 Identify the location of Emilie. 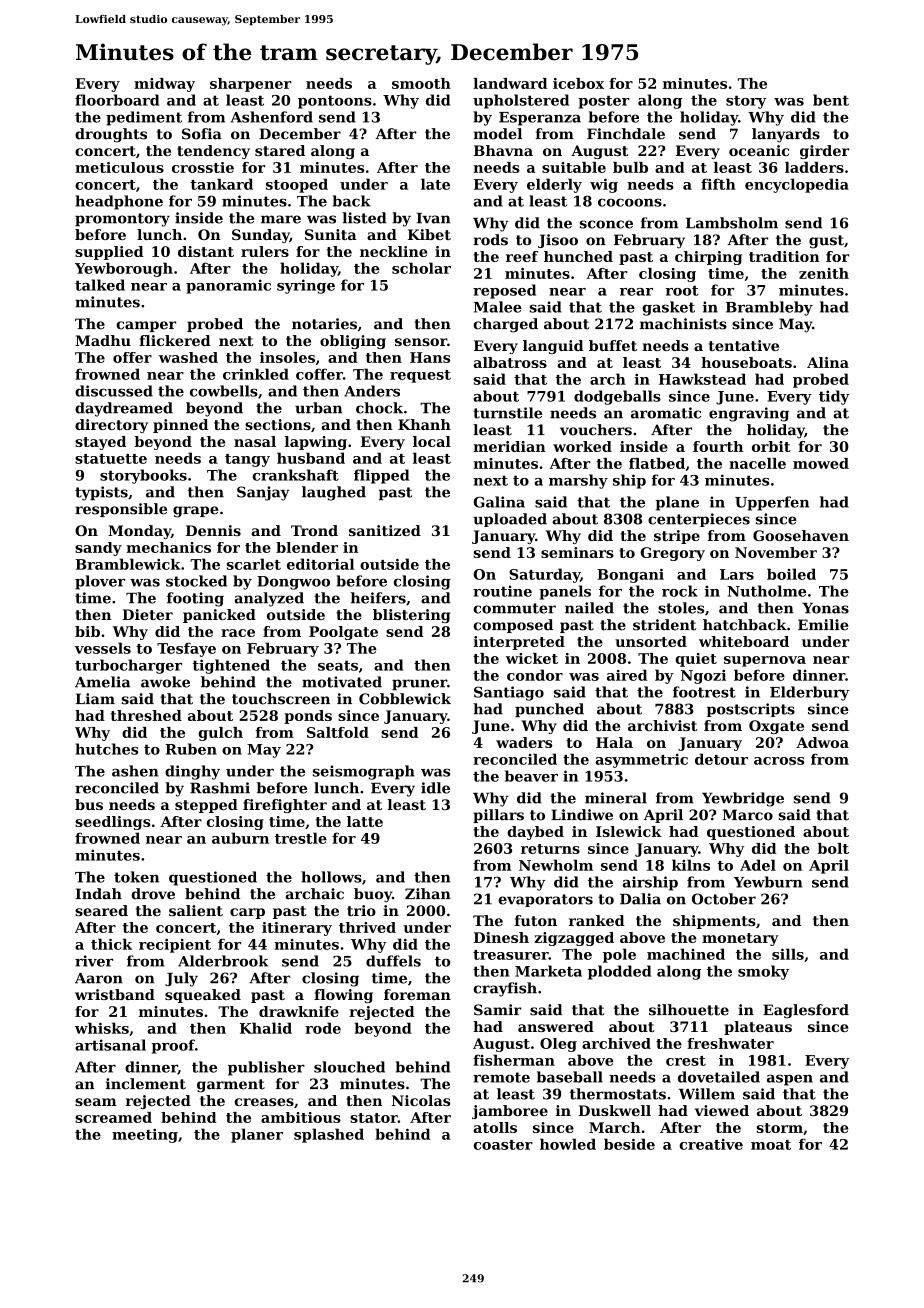
(823, 625).
